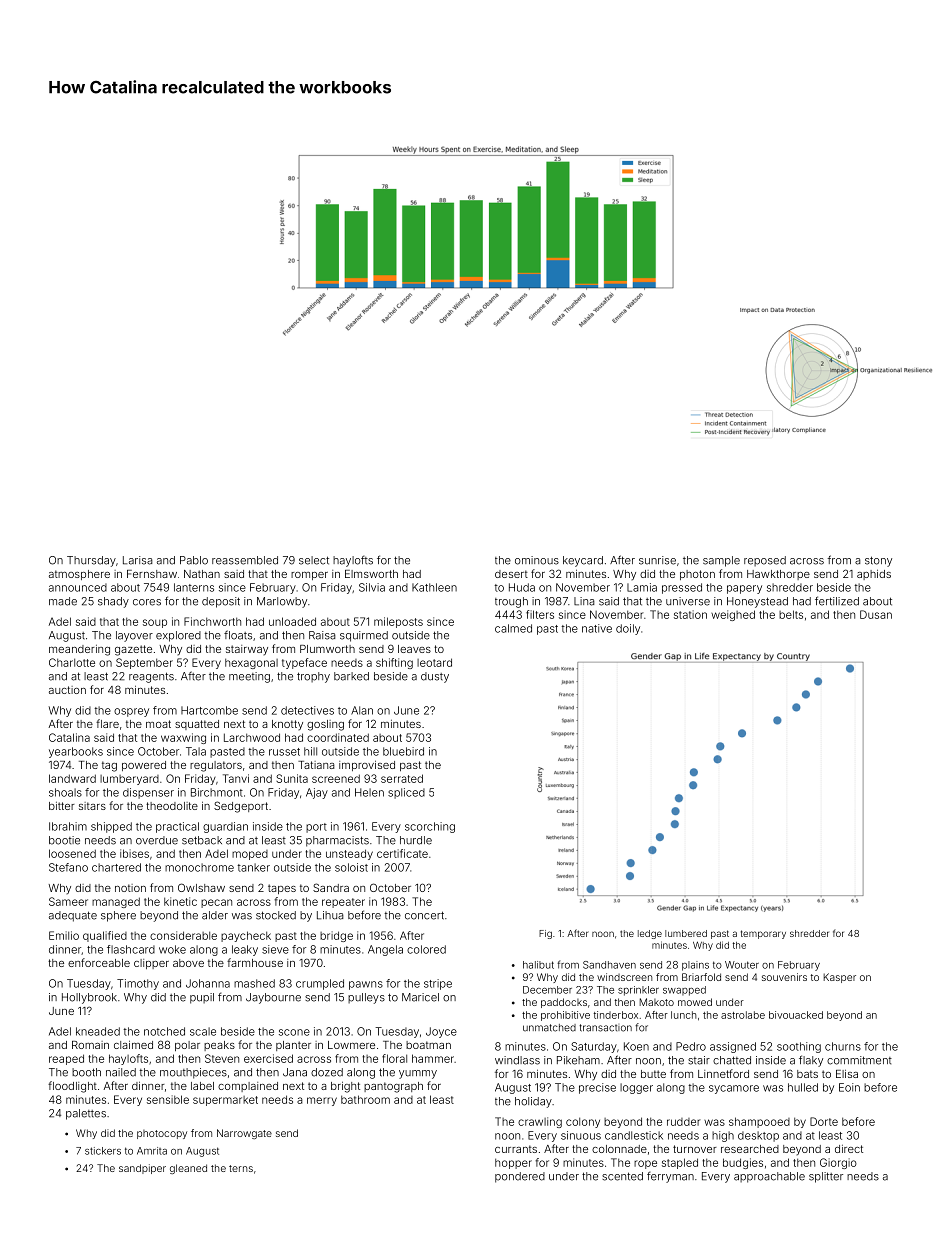 This screenshot has width=952, height=1233. What do you see at coordinates (113, 602) in the screenshot?
I see `shady` at bounding box center [113, 602].
